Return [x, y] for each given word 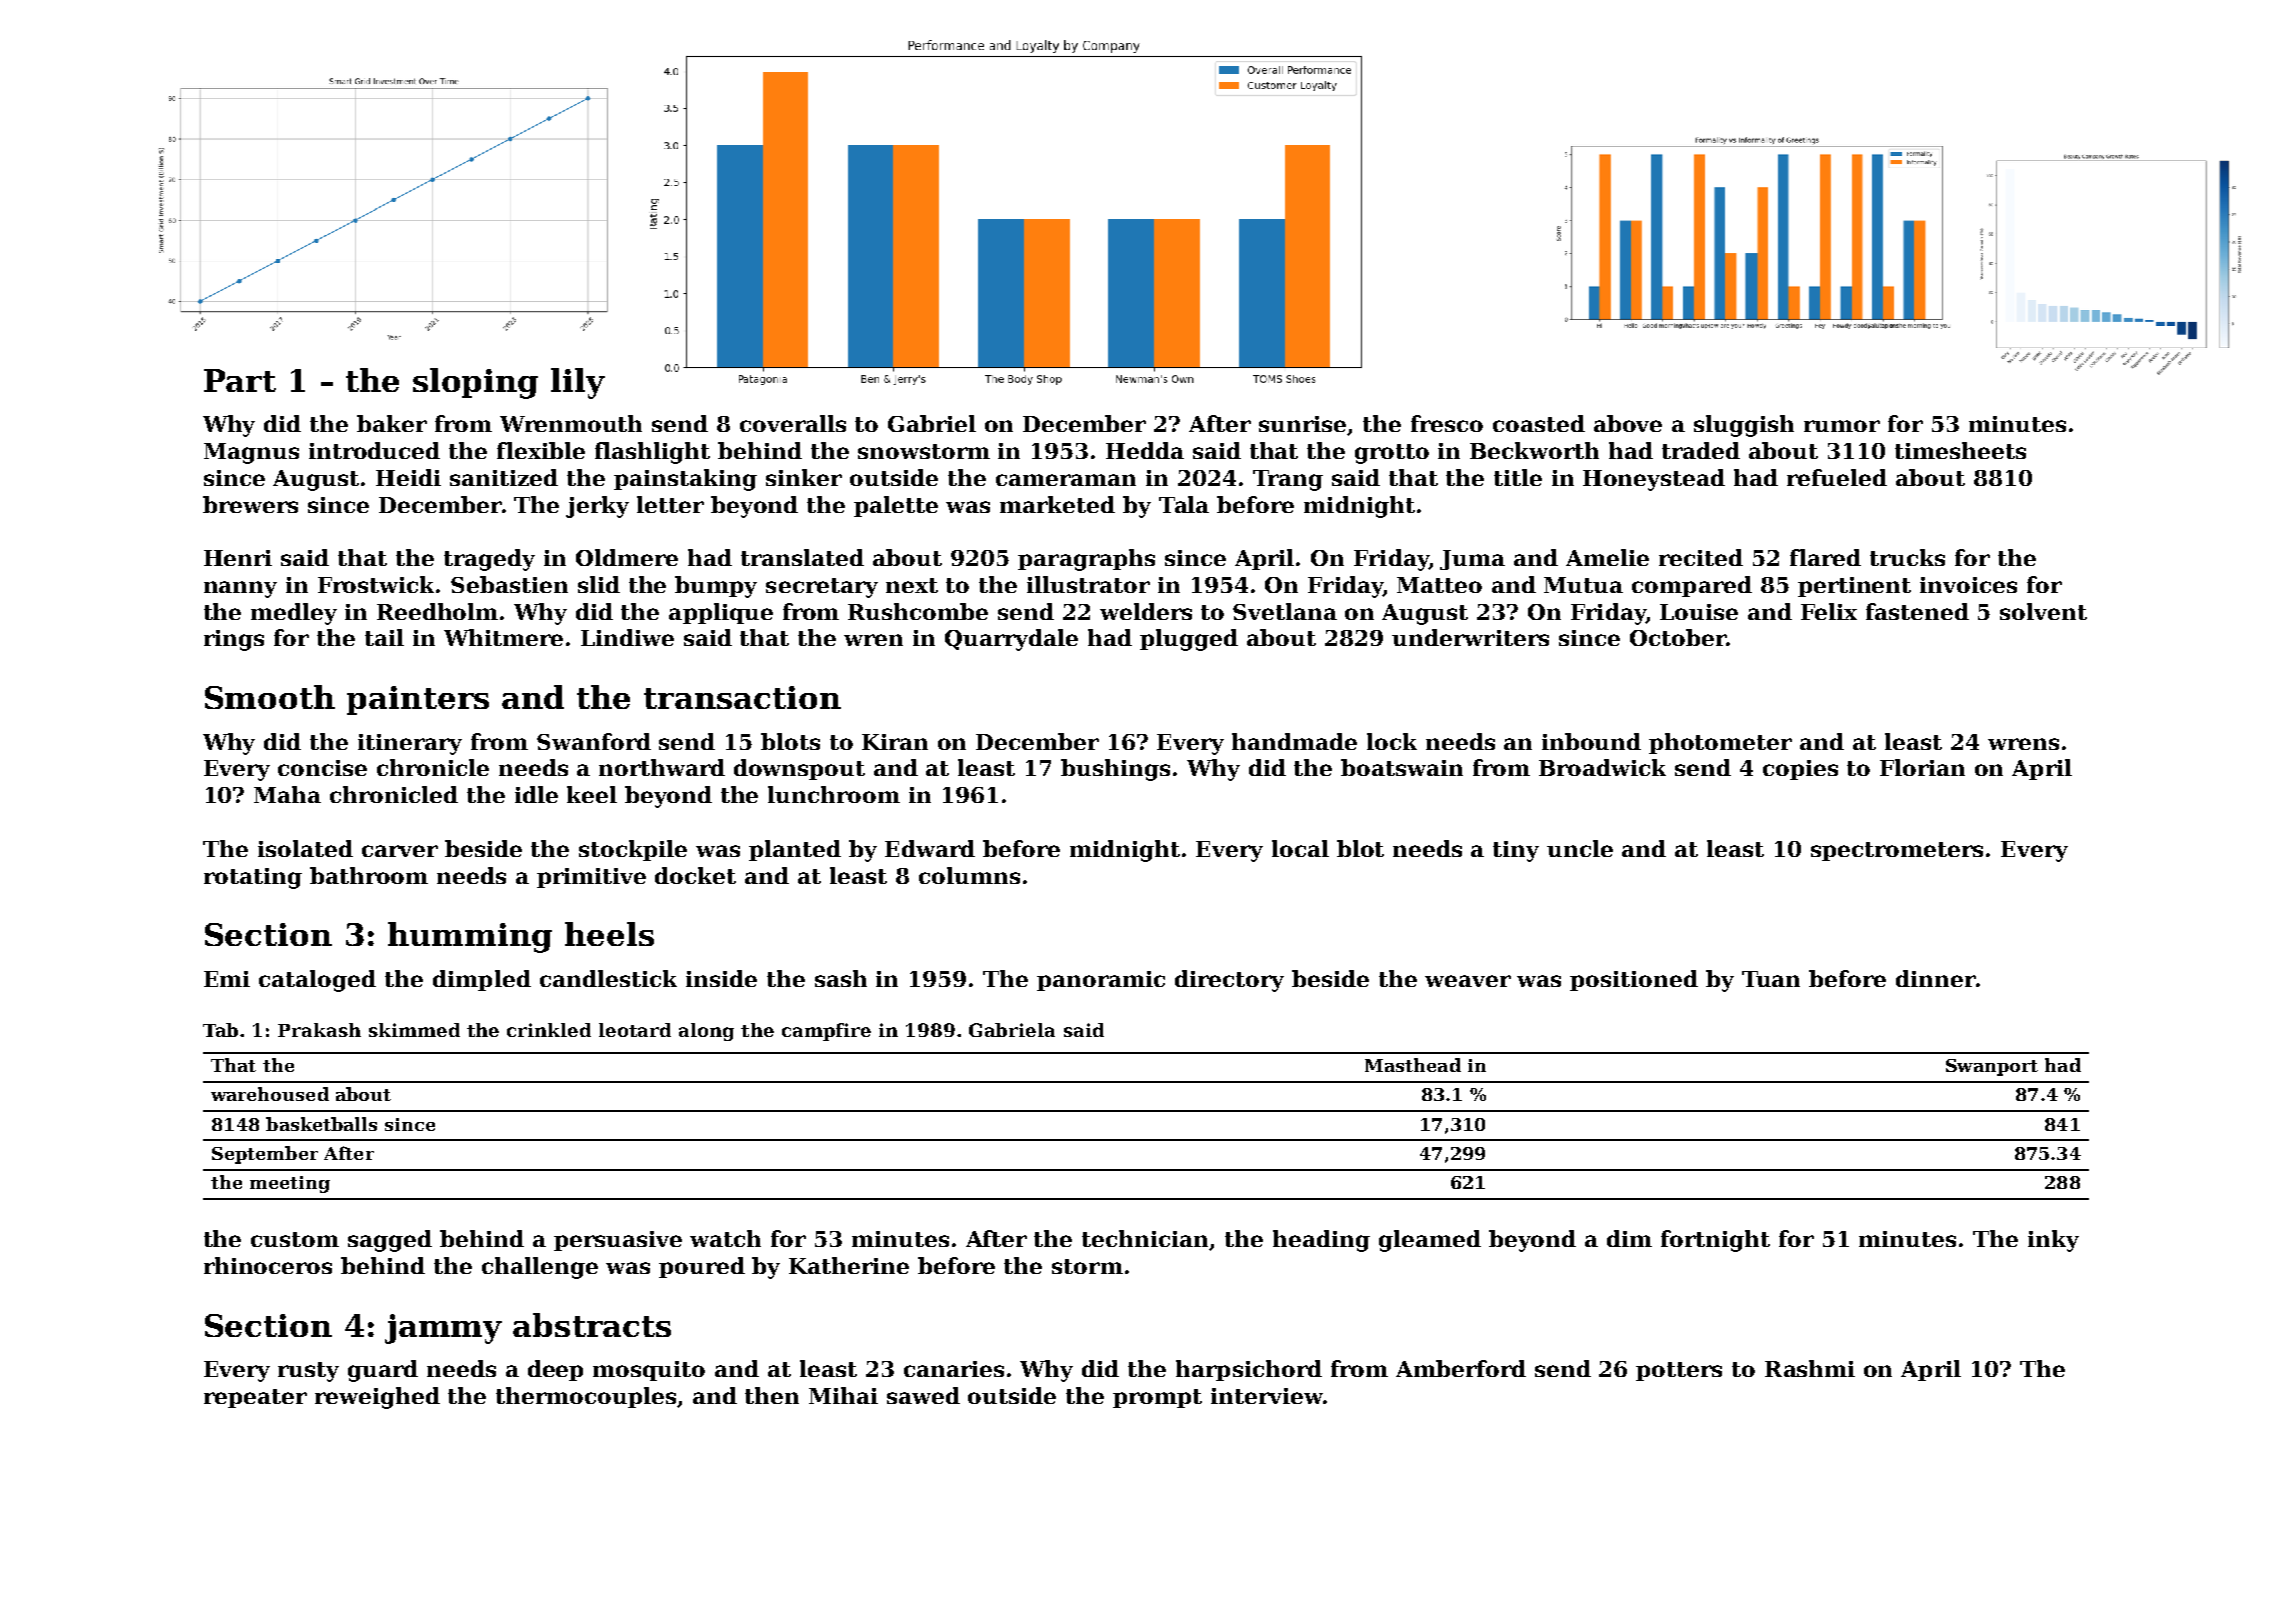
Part [240, 380]
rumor [1842, 426]
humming [470, 937]
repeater [255, 1398]
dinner [1936, 978]
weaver [1468, 981]
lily [578, 383]
